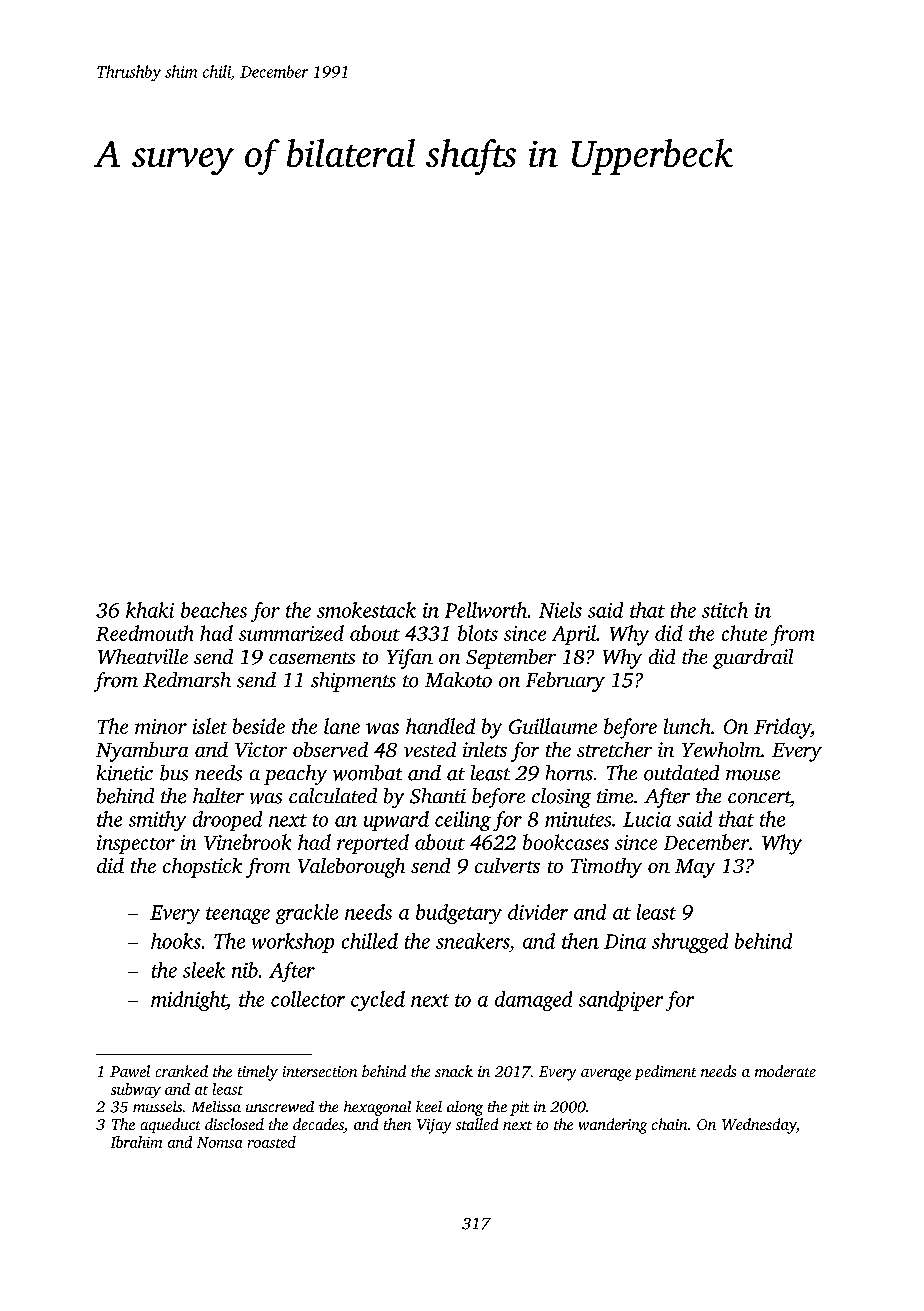  Describe the element at coordinates (308, 999) in the screenshot. I see `collector` at that location.
